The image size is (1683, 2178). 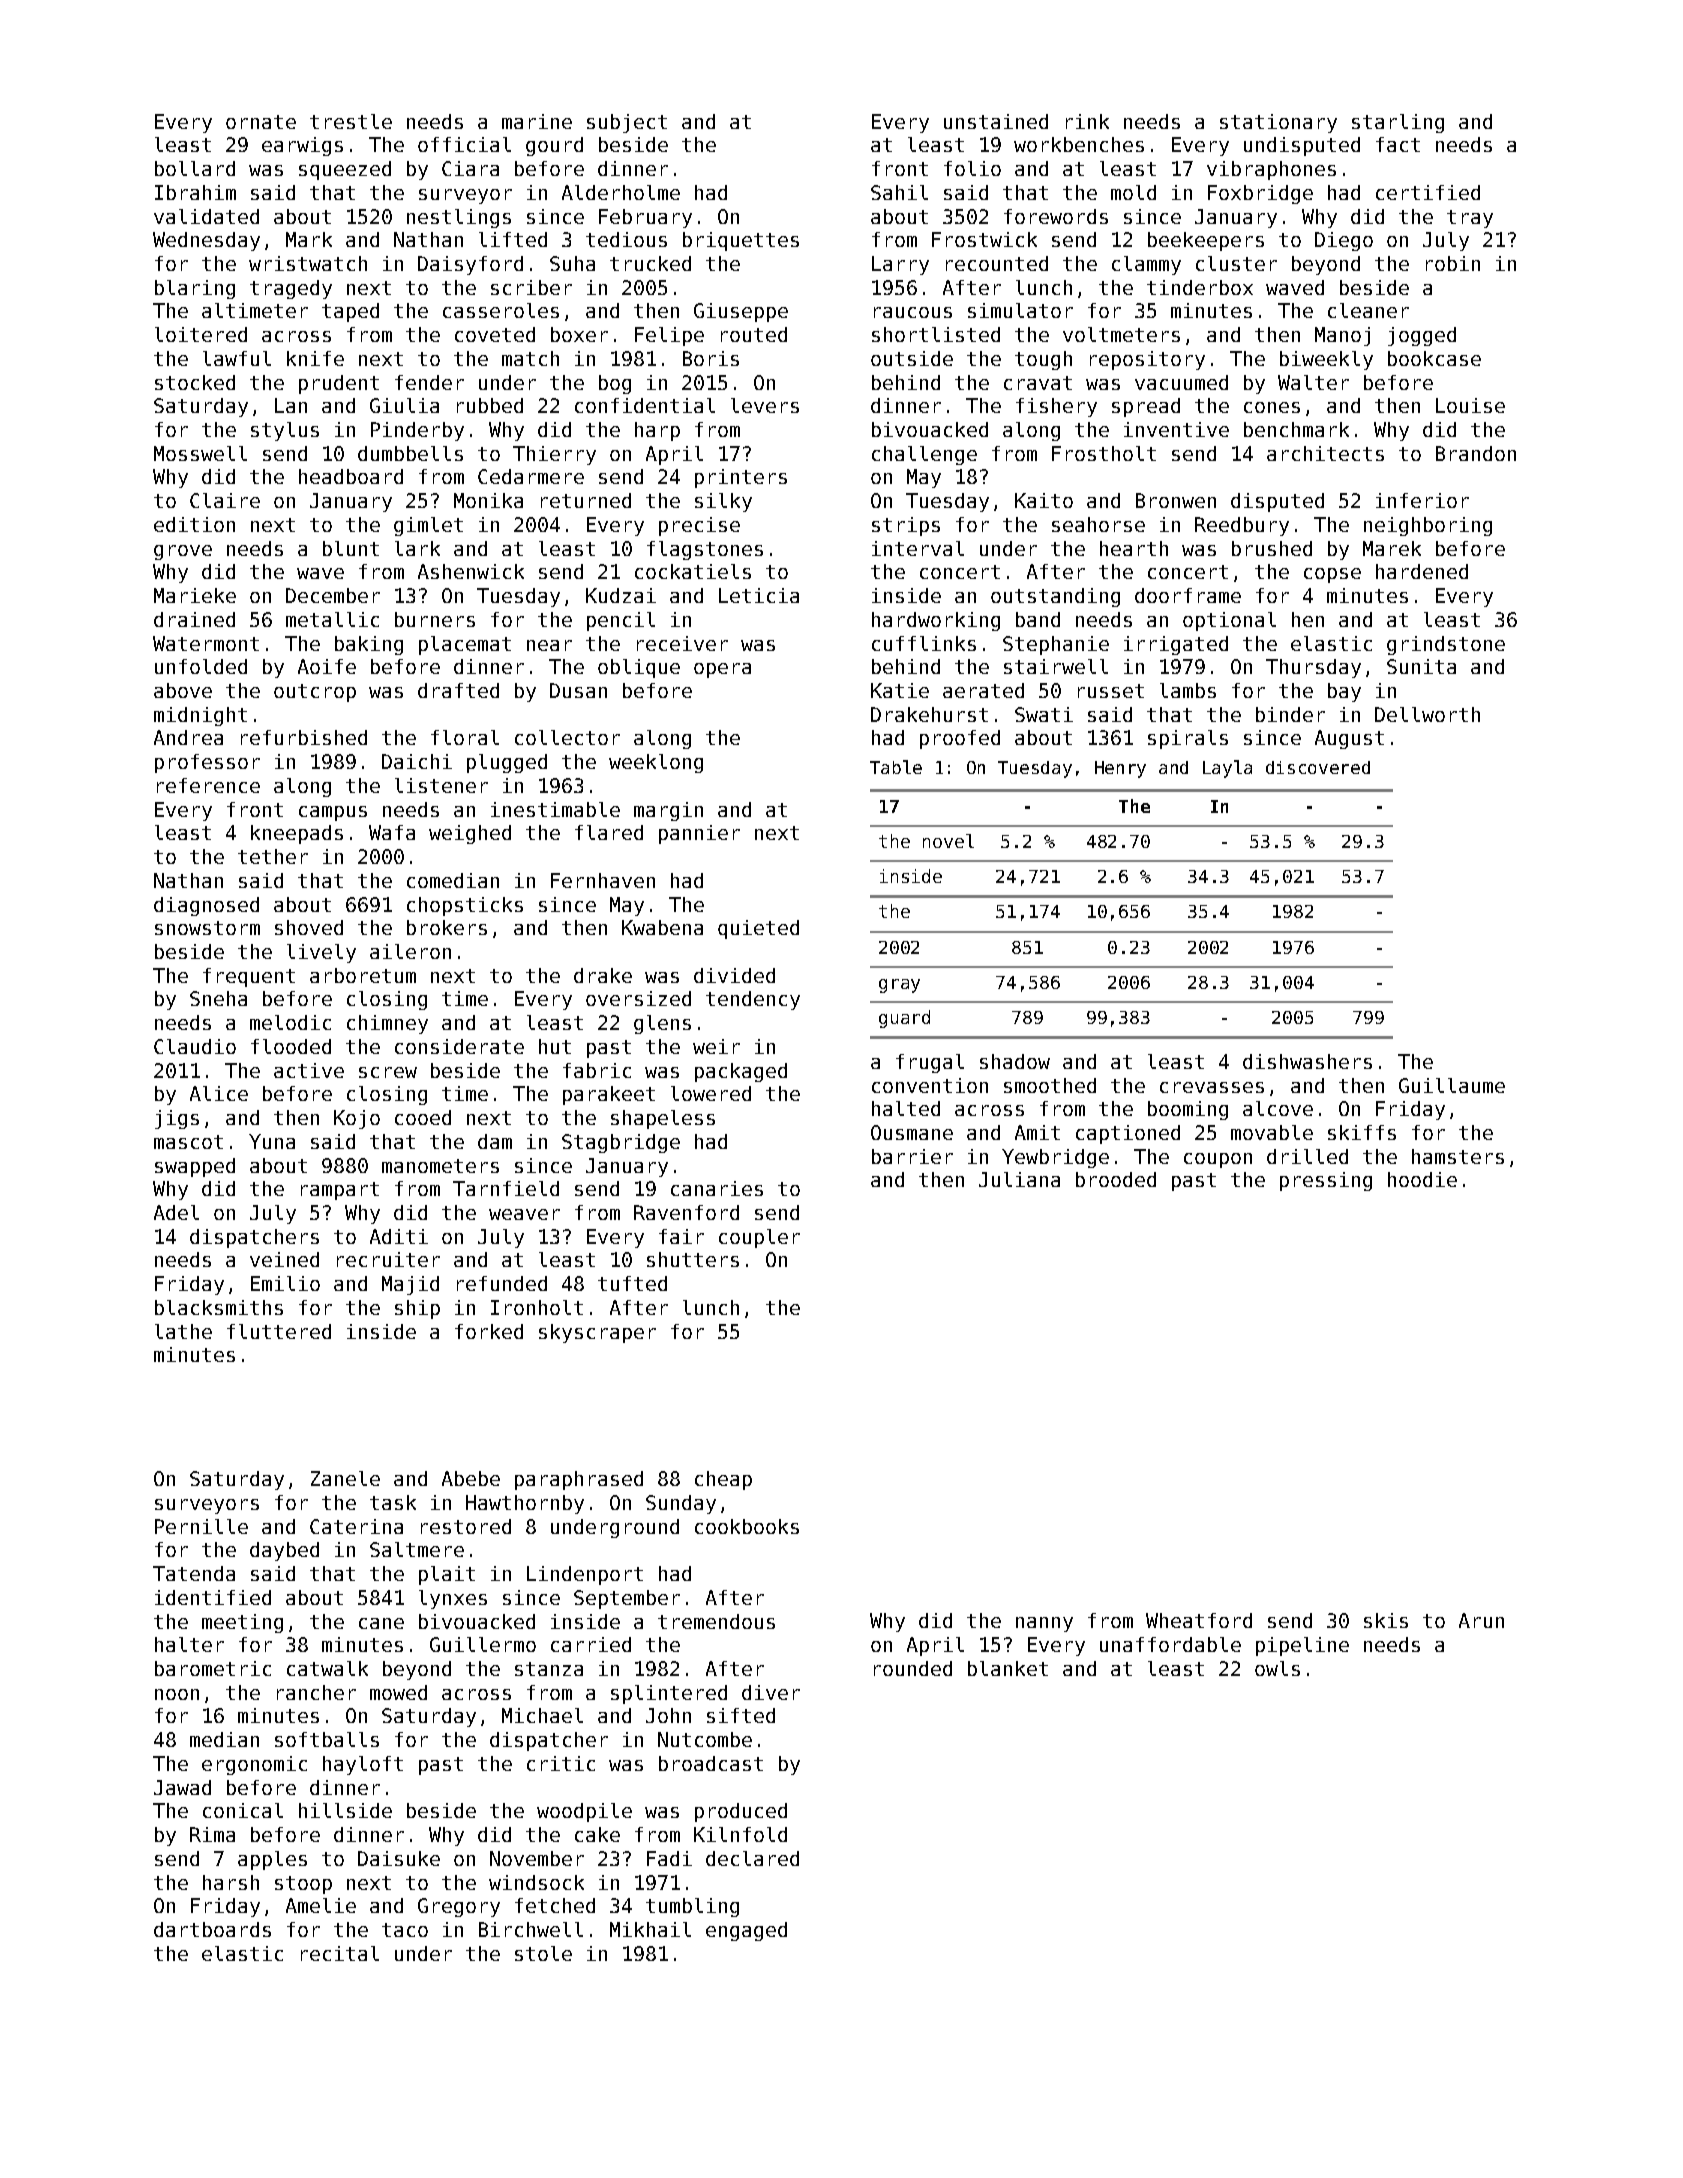 I want to click on Arun, so click(x=1481, y=1620).
